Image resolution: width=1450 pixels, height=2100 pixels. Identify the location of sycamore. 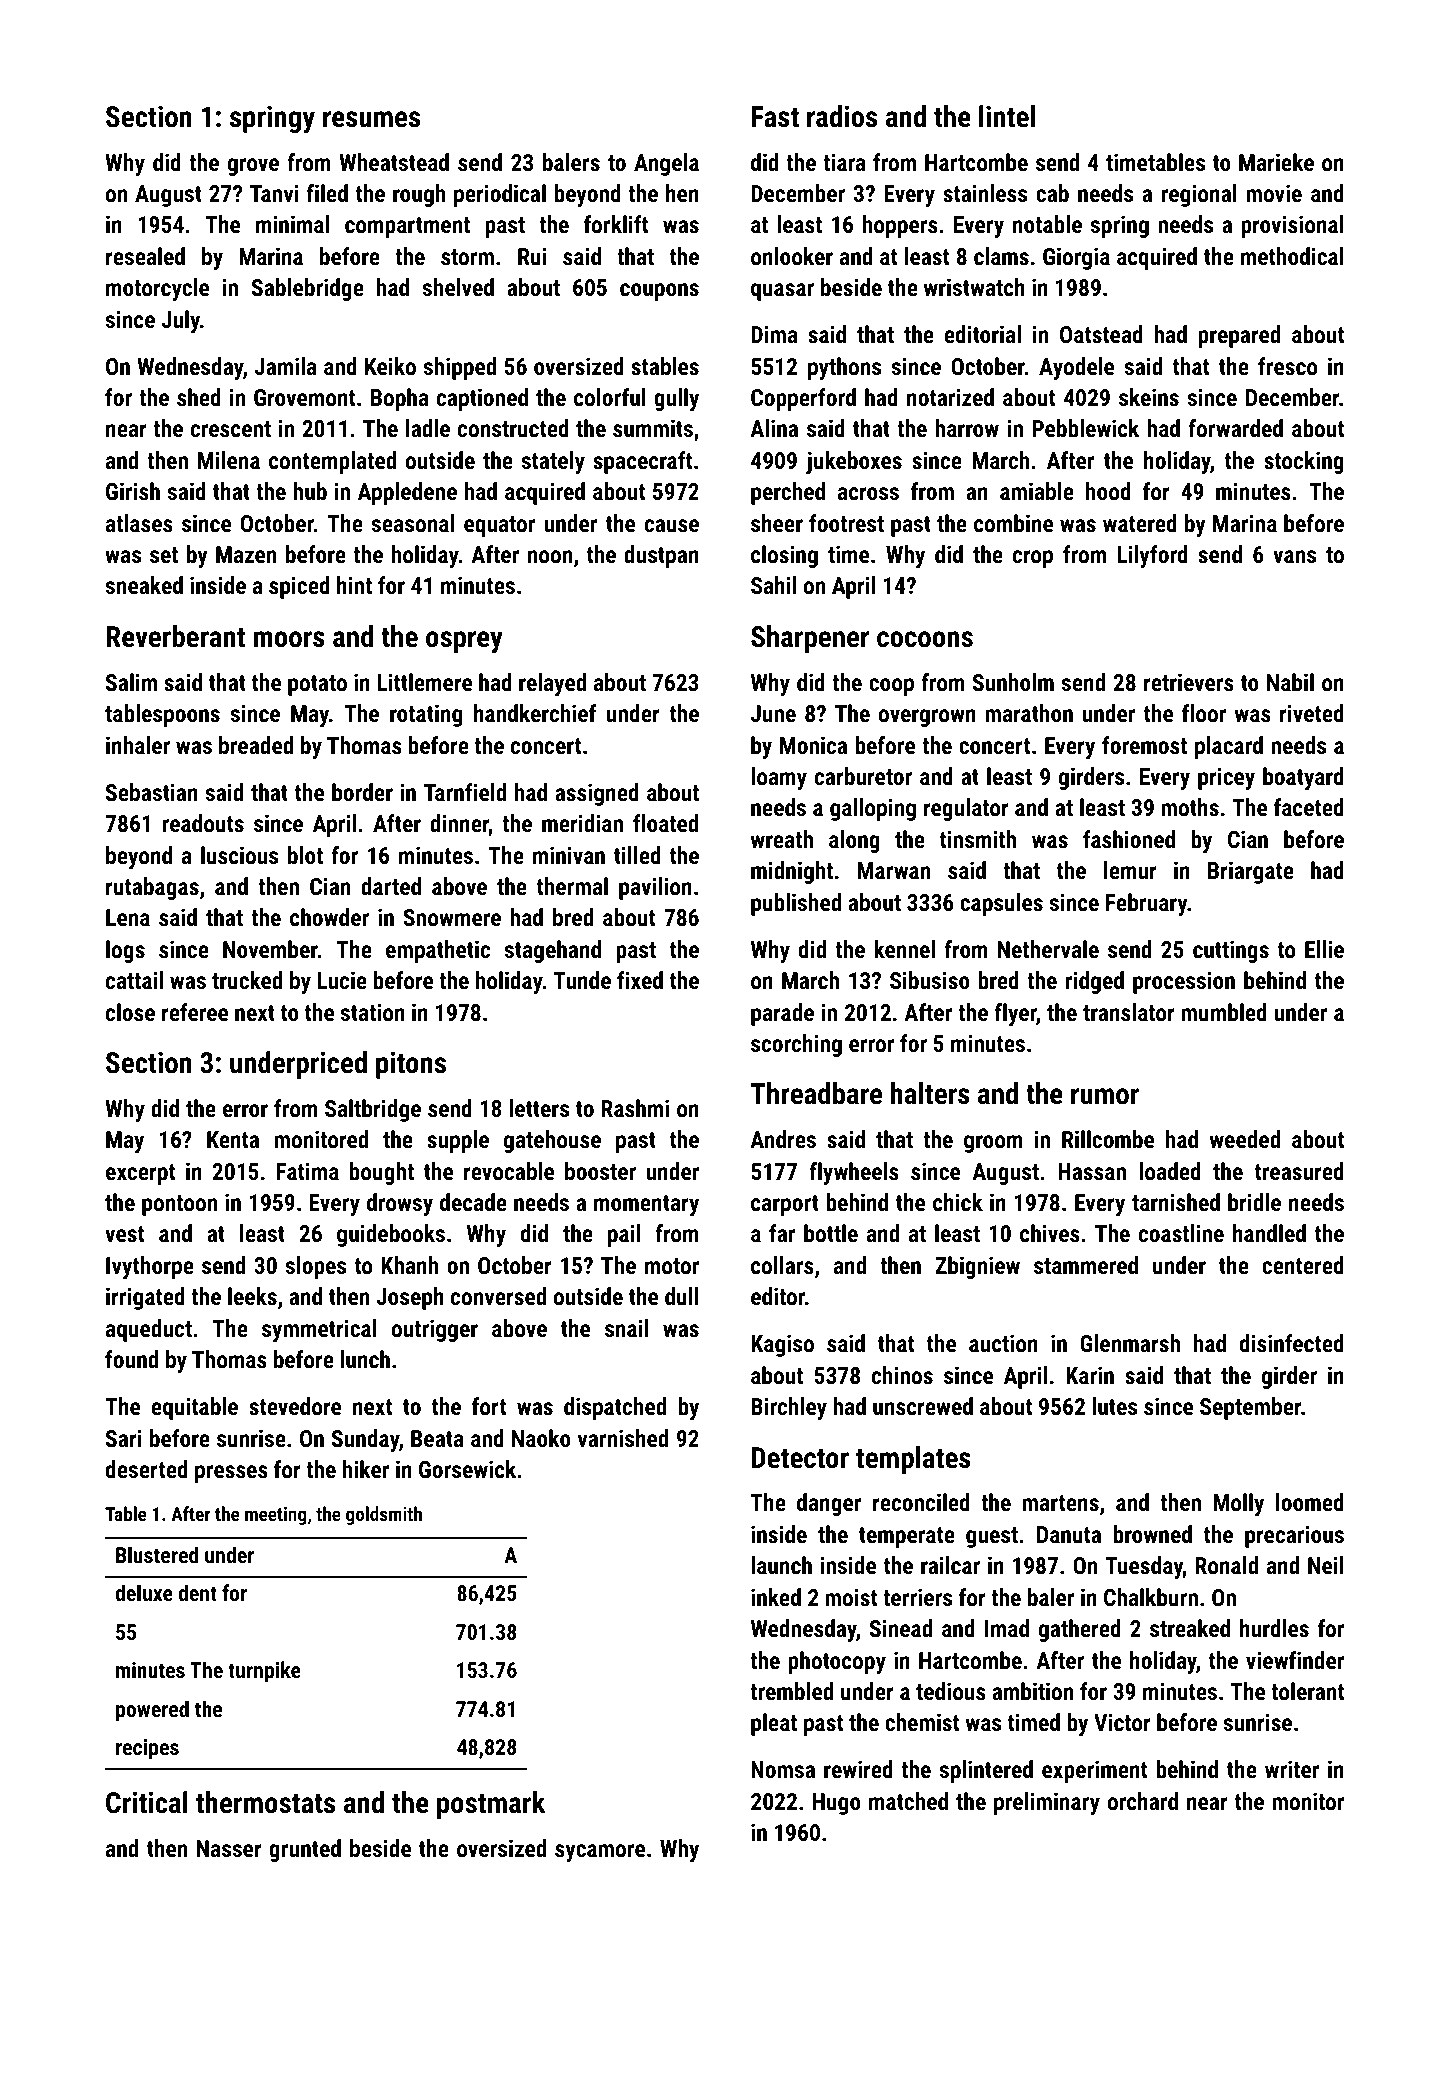
(600, 1853).
